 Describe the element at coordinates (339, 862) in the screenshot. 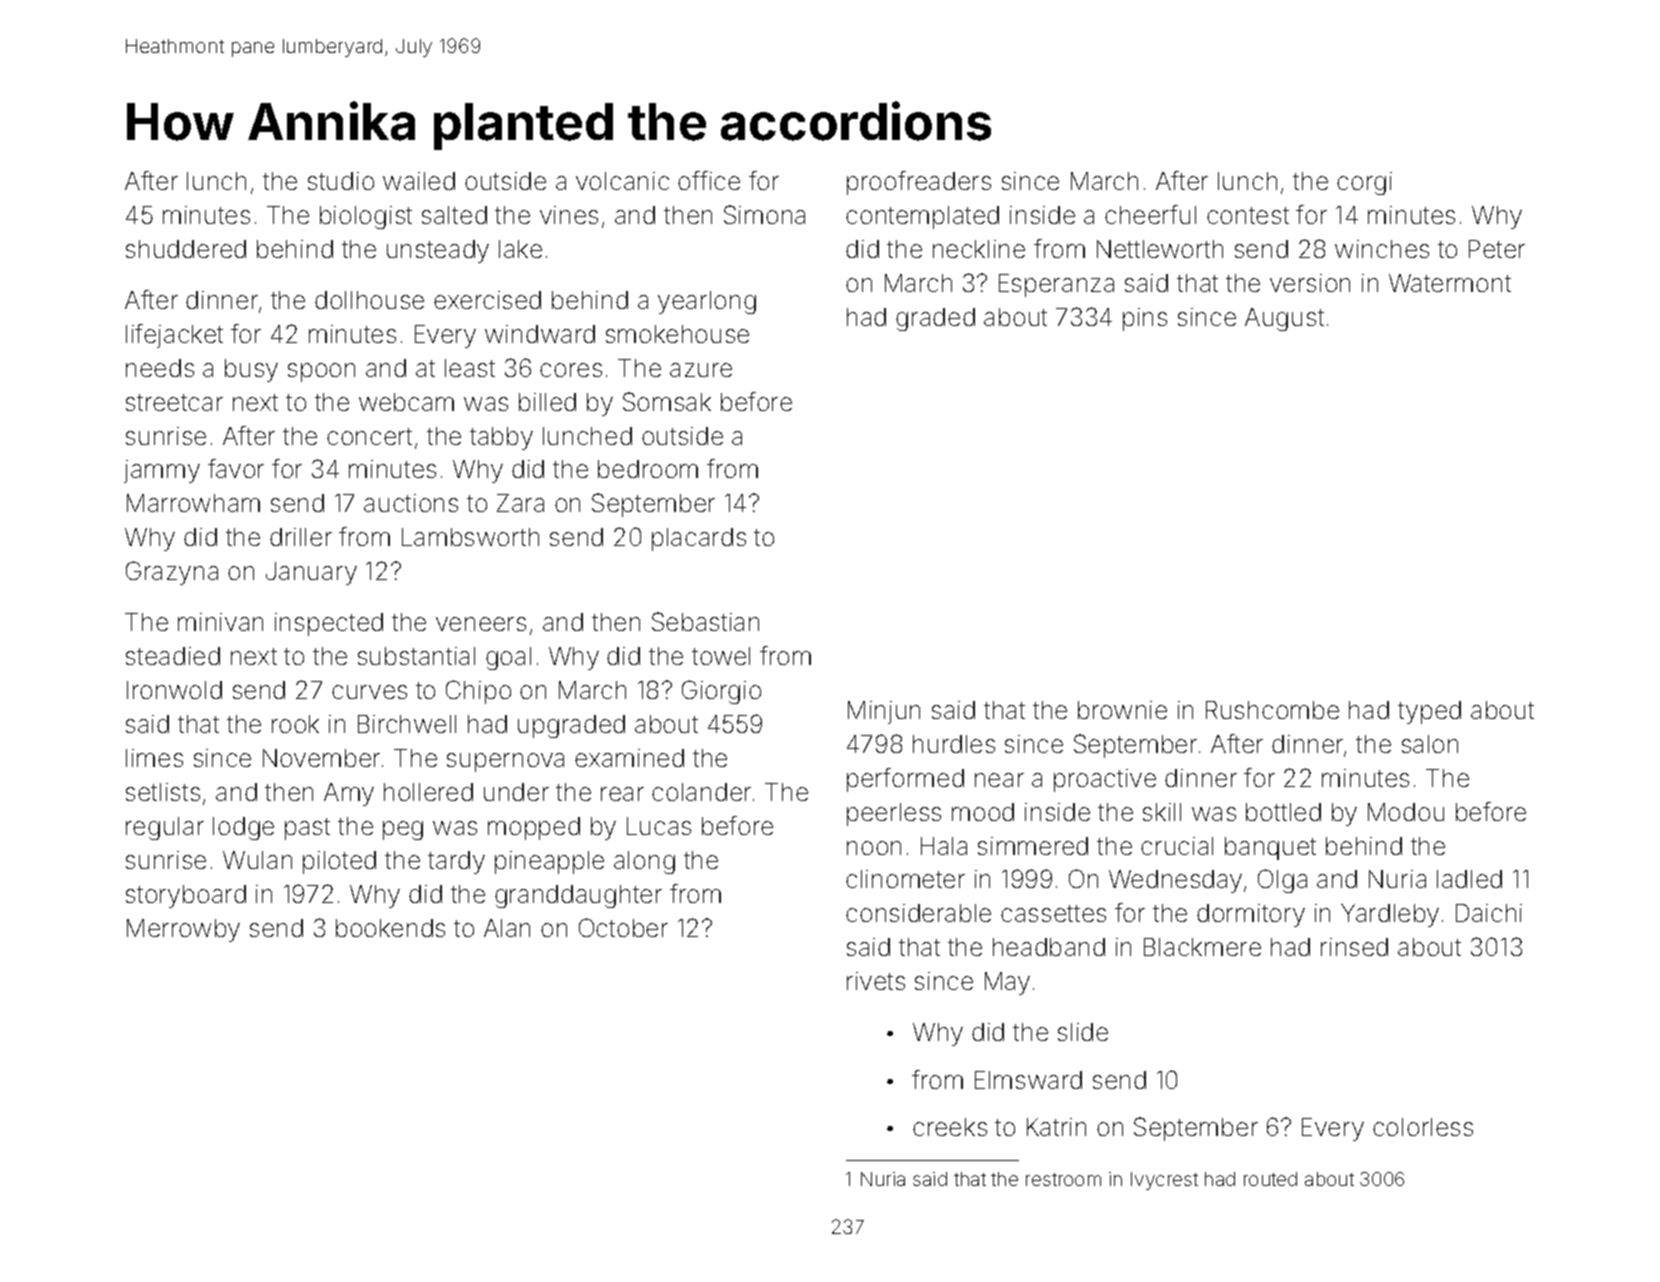

I see `piloted` at that location.
